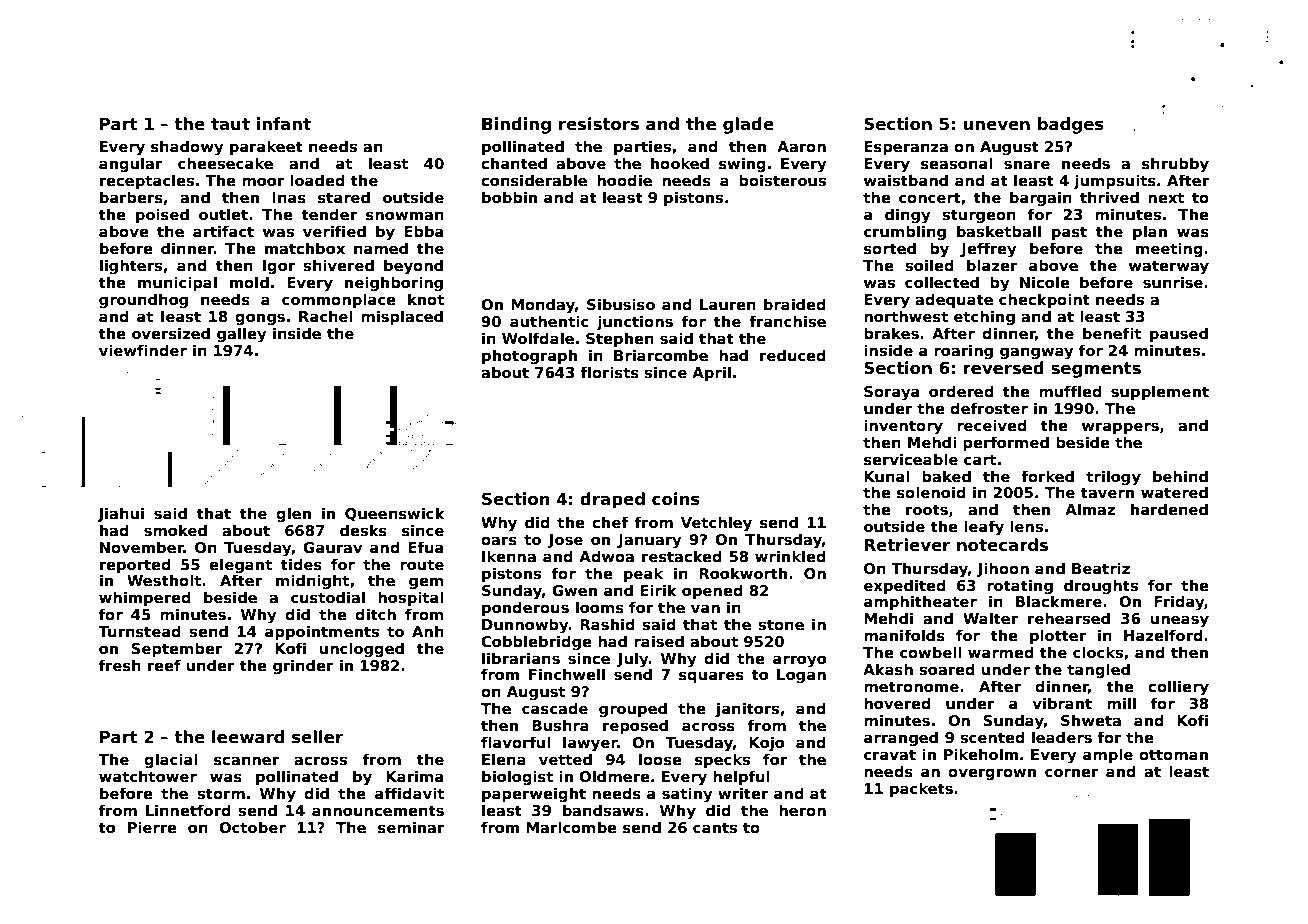  Describe the element at coordinates (395, 514) in the document. I see `Queenswick` at that location.
